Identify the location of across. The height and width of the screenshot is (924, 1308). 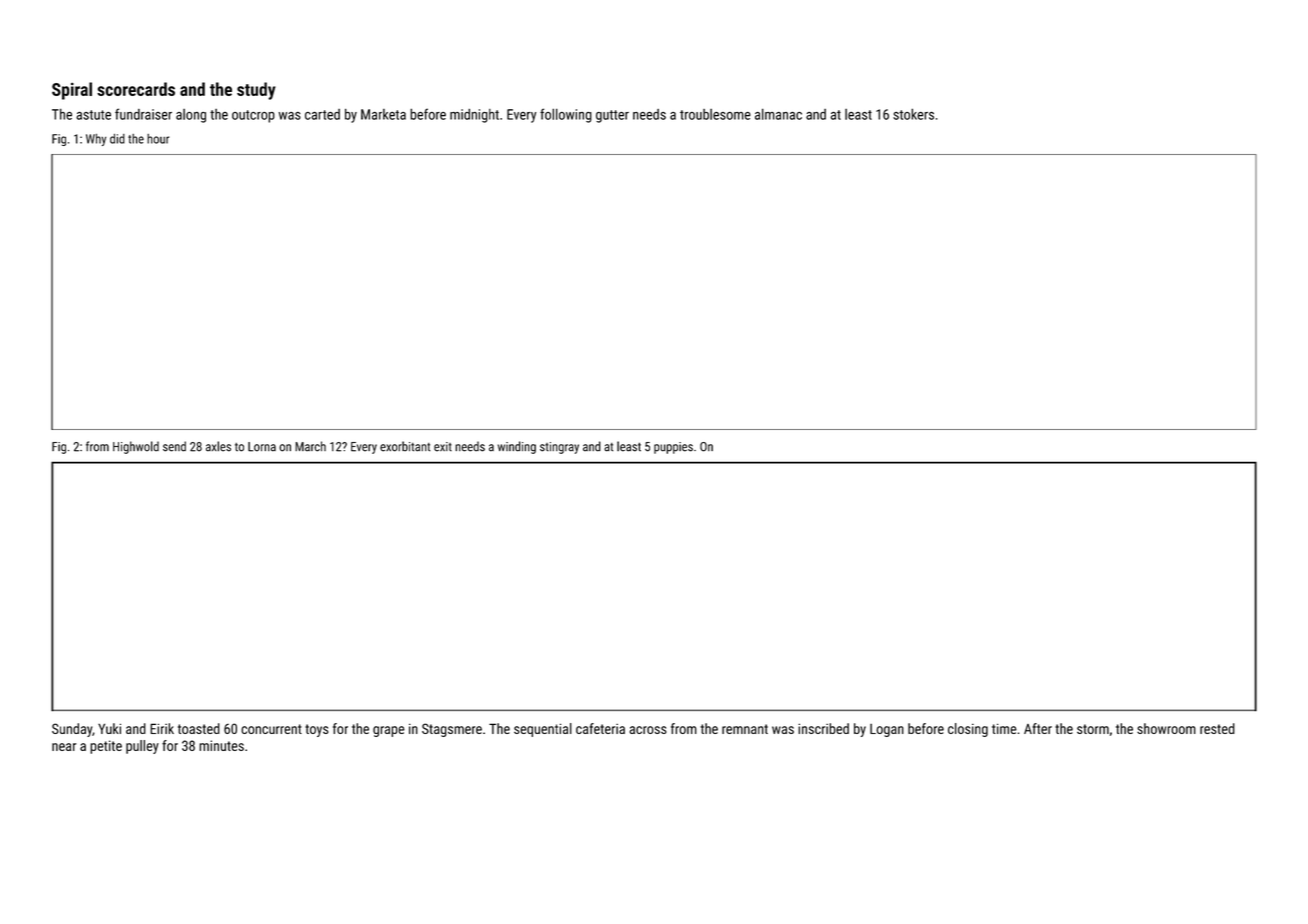
(648, 730).
